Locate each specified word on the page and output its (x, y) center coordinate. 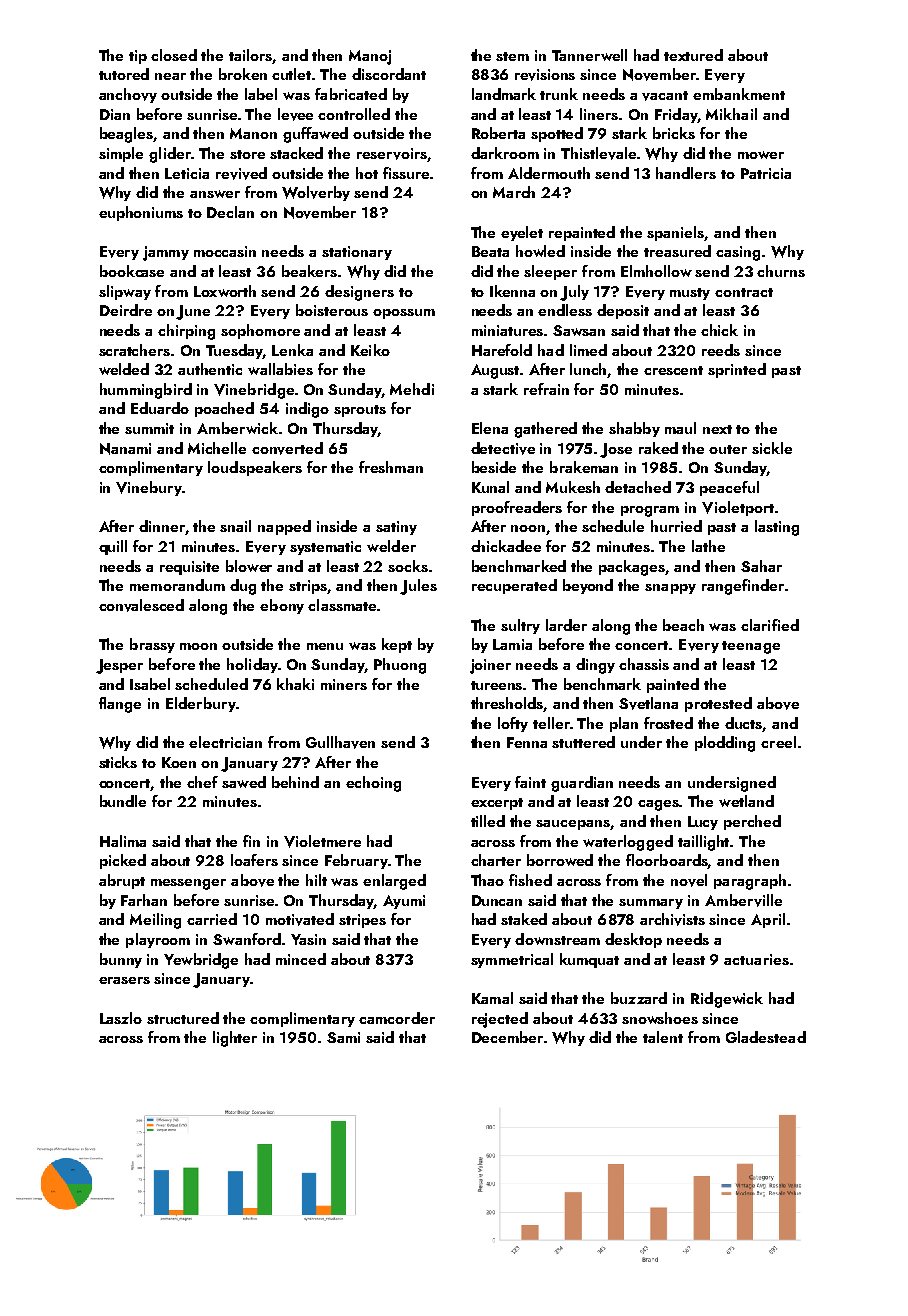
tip (138, 57)
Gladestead (766, 1037)
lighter (235, 1039)
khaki (295, 684)
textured (693, 55)
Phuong (400, 666)
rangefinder (743, 587)
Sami (343, 1037)
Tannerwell (589, 55)
